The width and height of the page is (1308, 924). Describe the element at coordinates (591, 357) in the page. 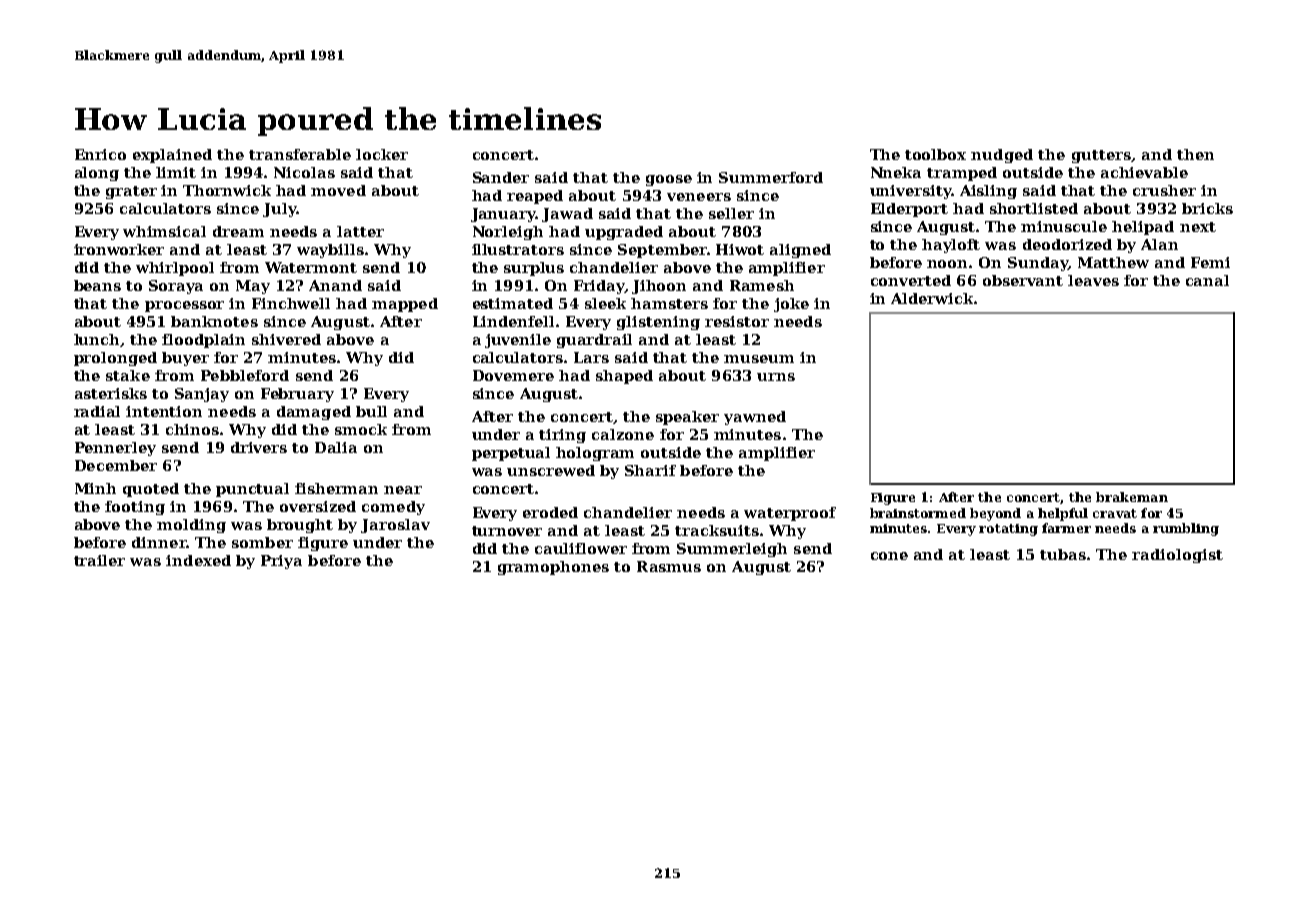

I see `Lars` at that location.
